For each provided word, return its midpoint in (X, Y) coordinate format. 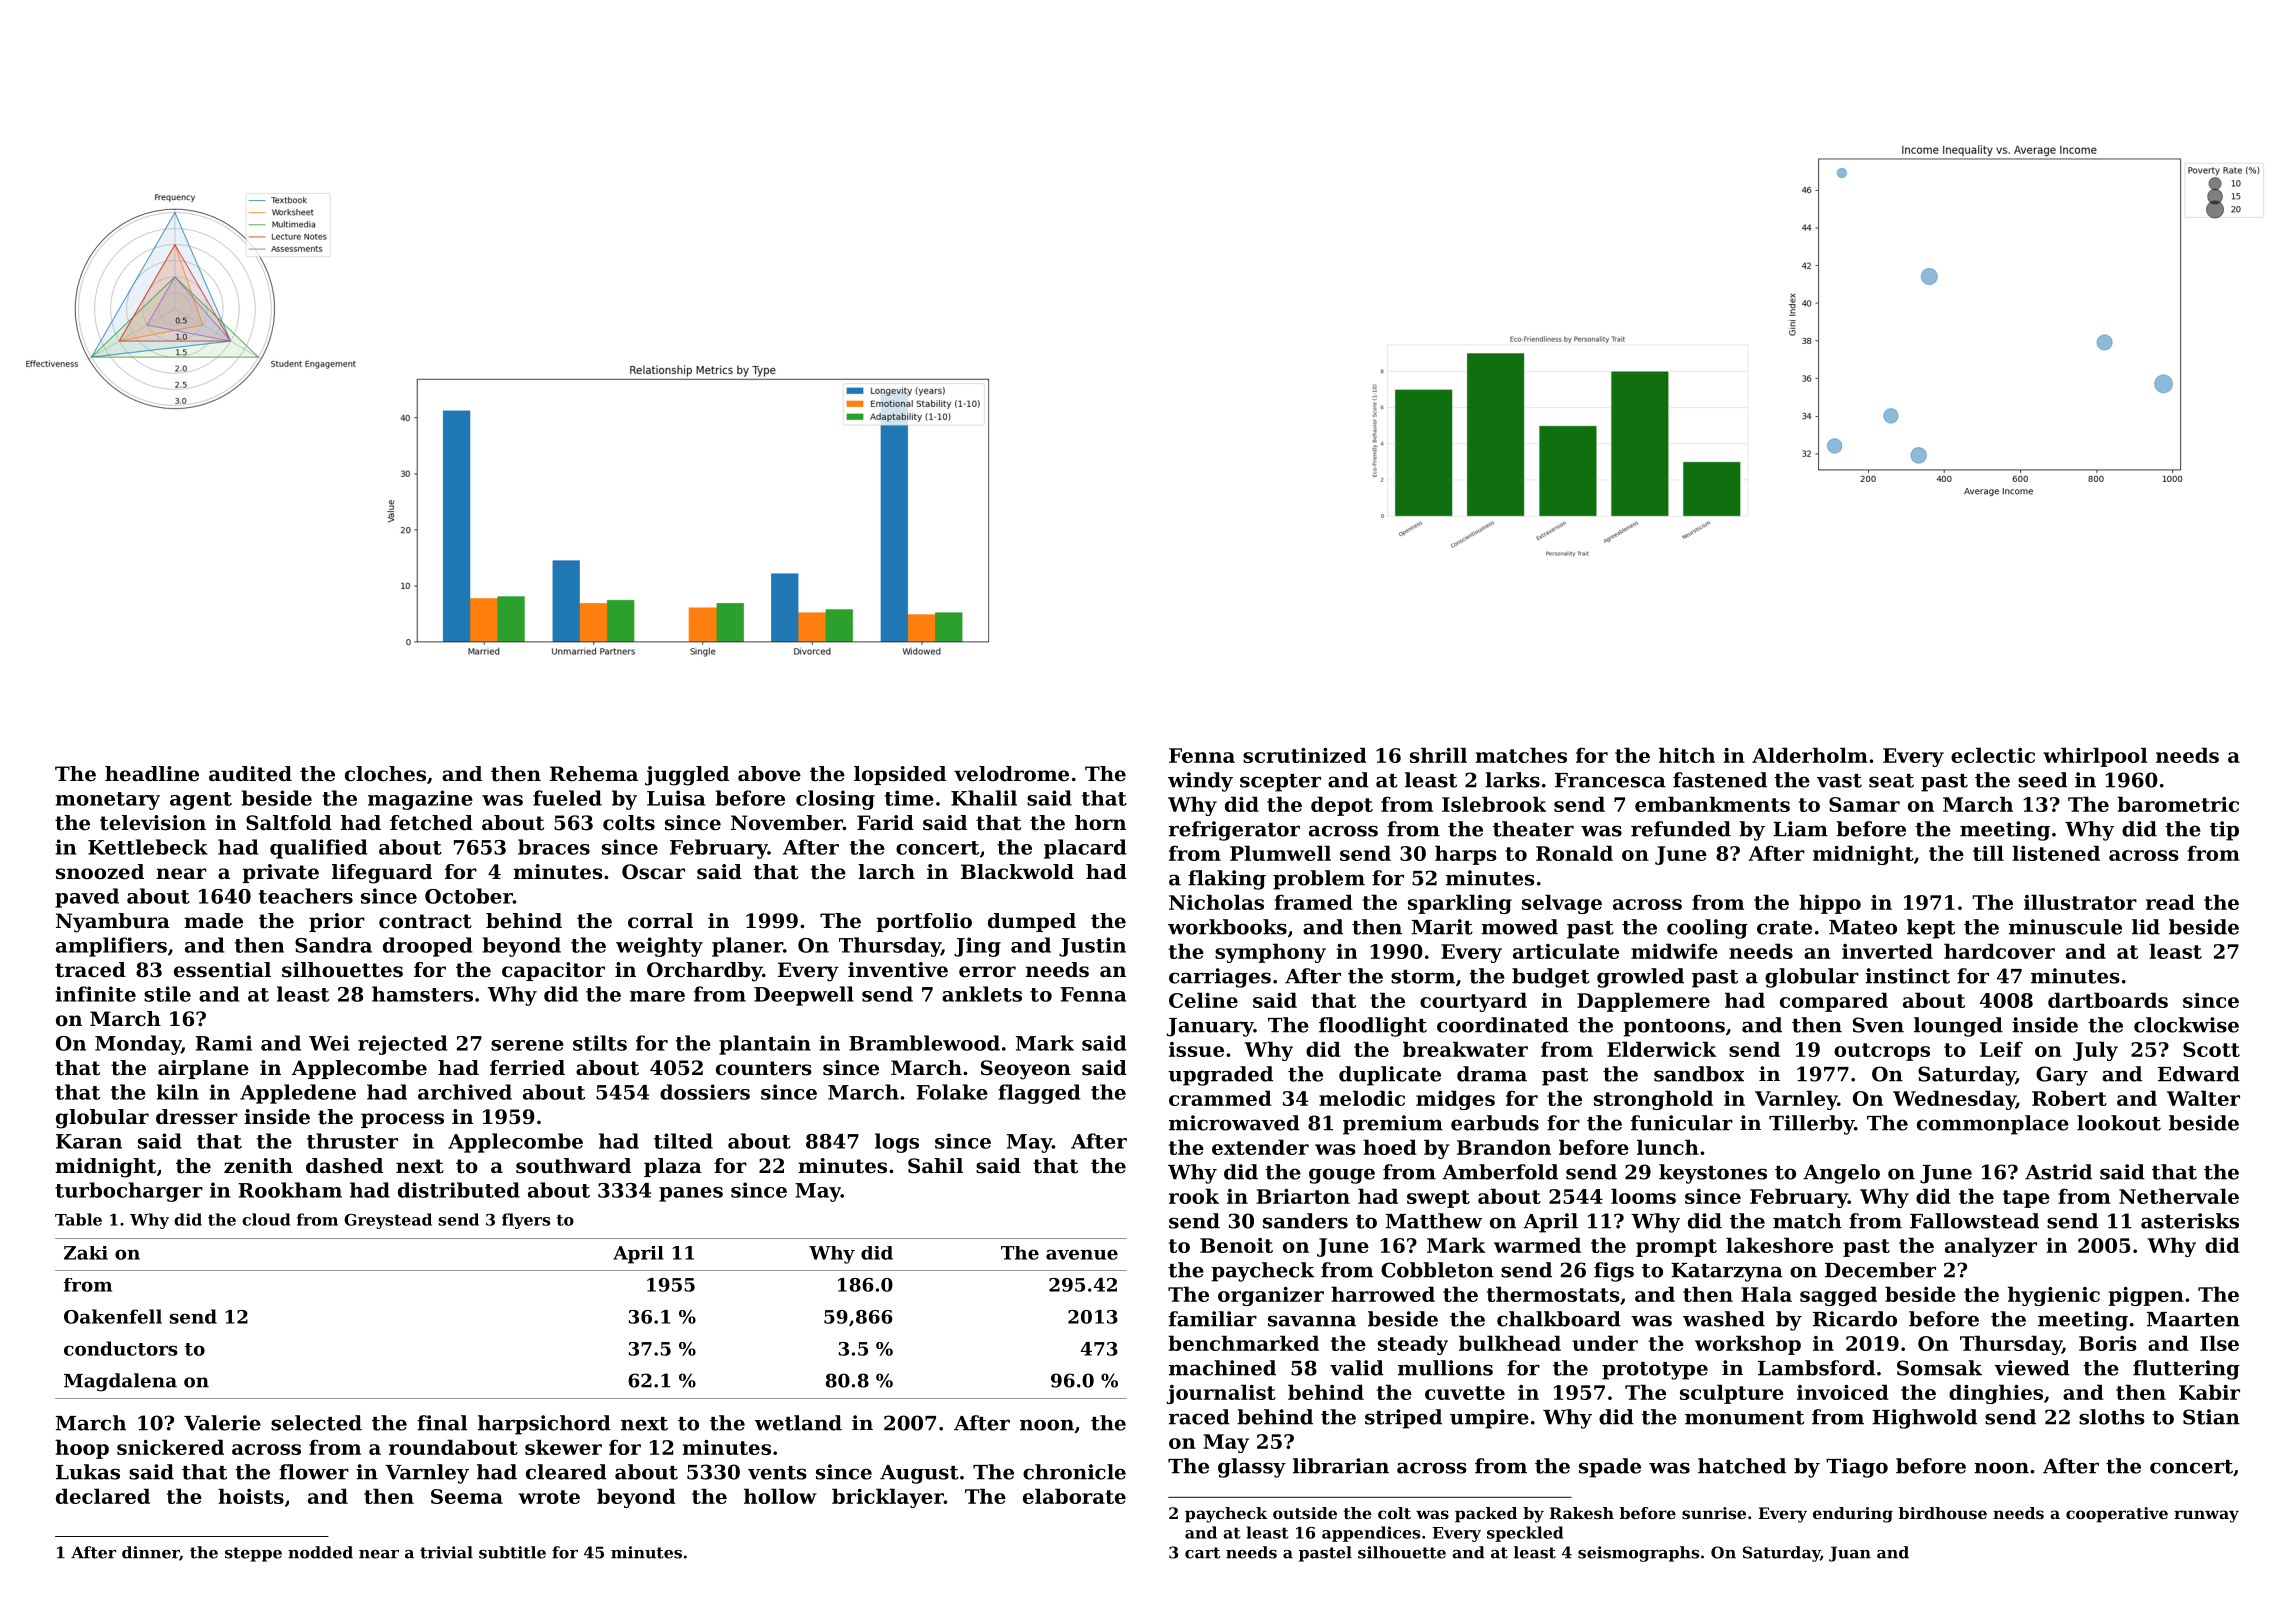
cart (1202, 1553)
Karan (89, 1141)
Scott (2211, 1049)
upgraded (1220, 1076)
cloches (385, 774)
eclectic (1993, 755)
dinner (151, 1553)
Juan (1850, 1554)
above (769, 774)
